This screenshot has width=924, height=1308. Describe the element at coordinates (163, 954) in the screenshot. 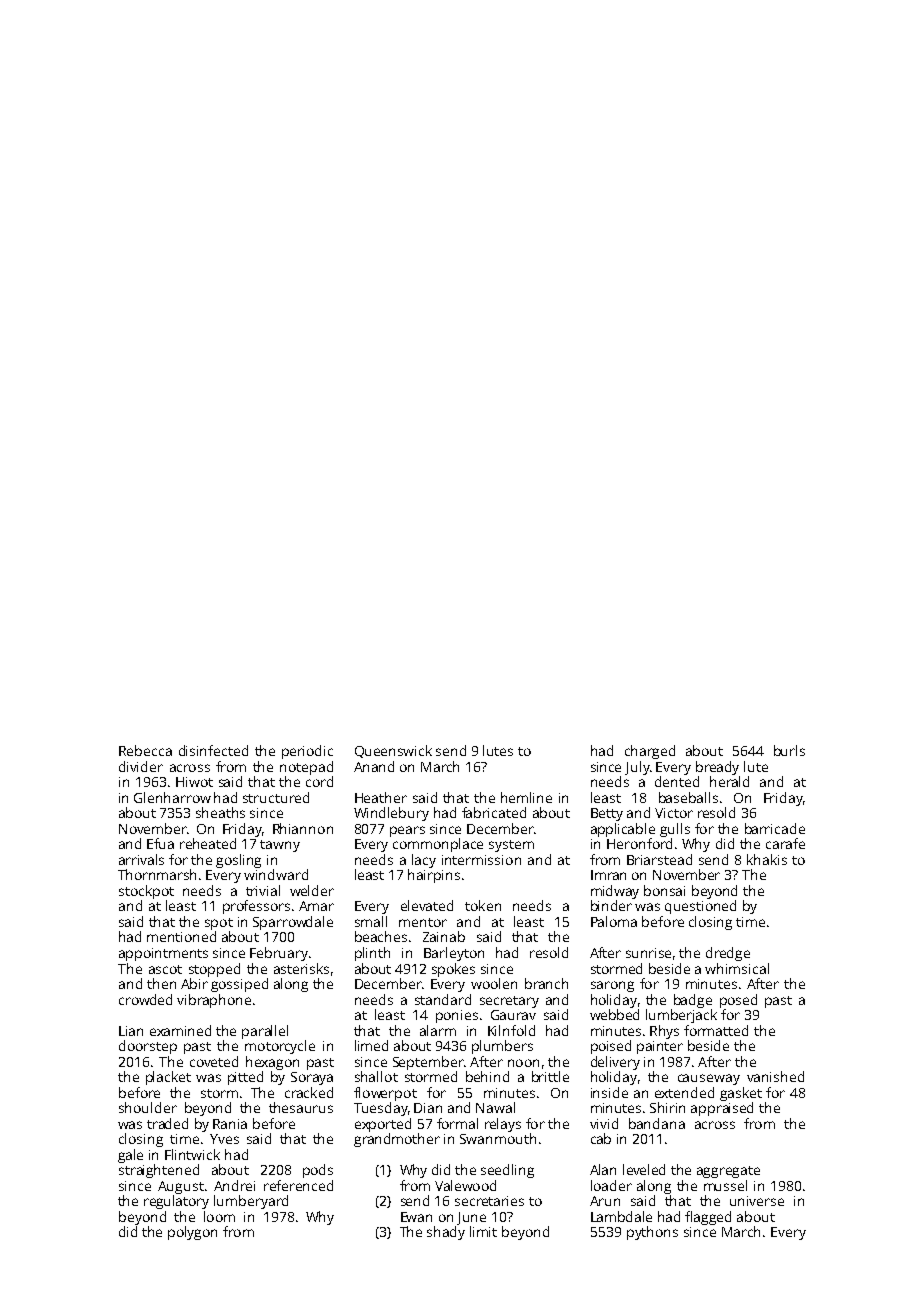

I see `appointments` at that location.
